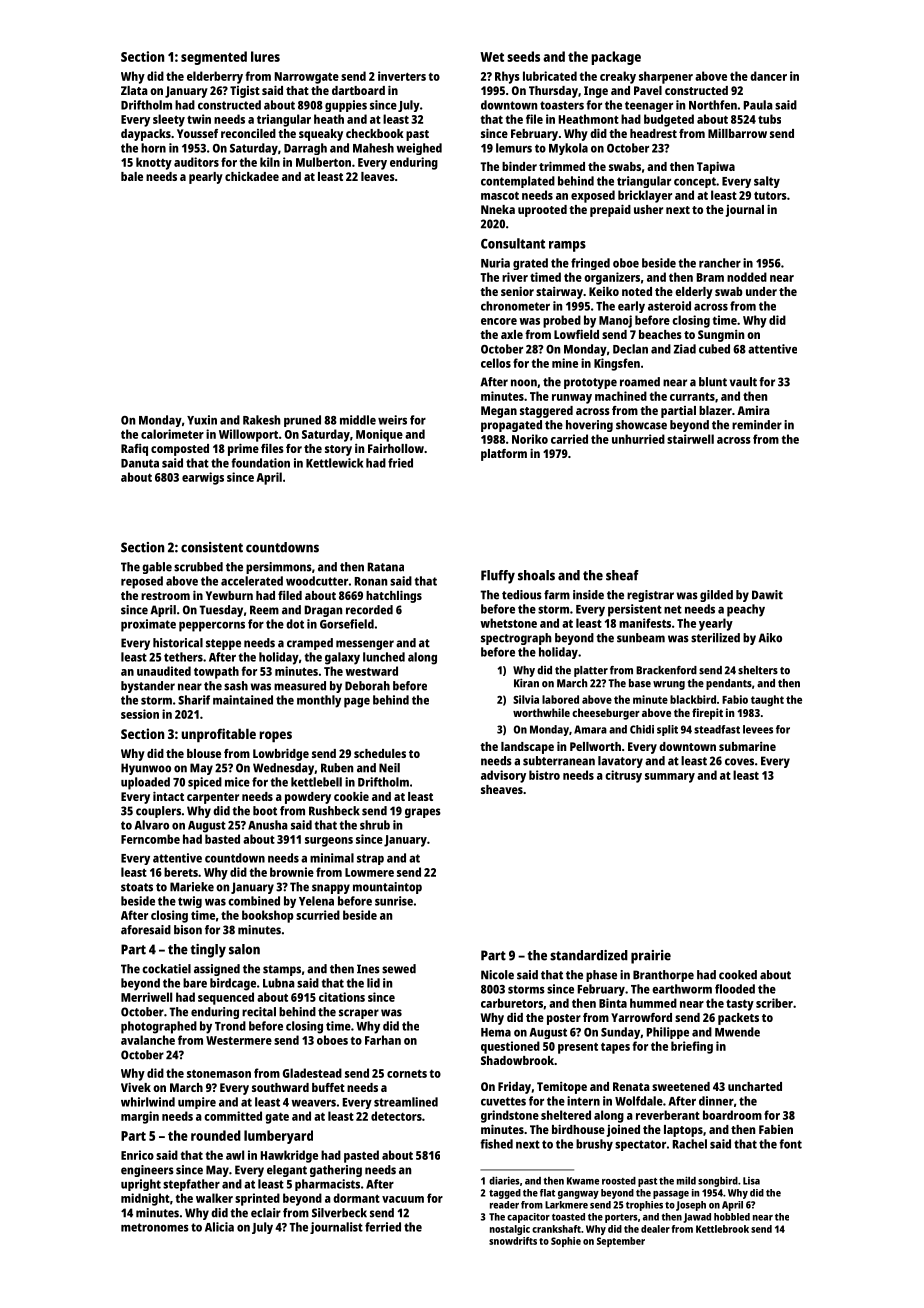 The height and width of the screenshot is (1308, 924). Describe the element at coordinates (755, 1086) in the screenshot. I see `uncharted` at that location.
